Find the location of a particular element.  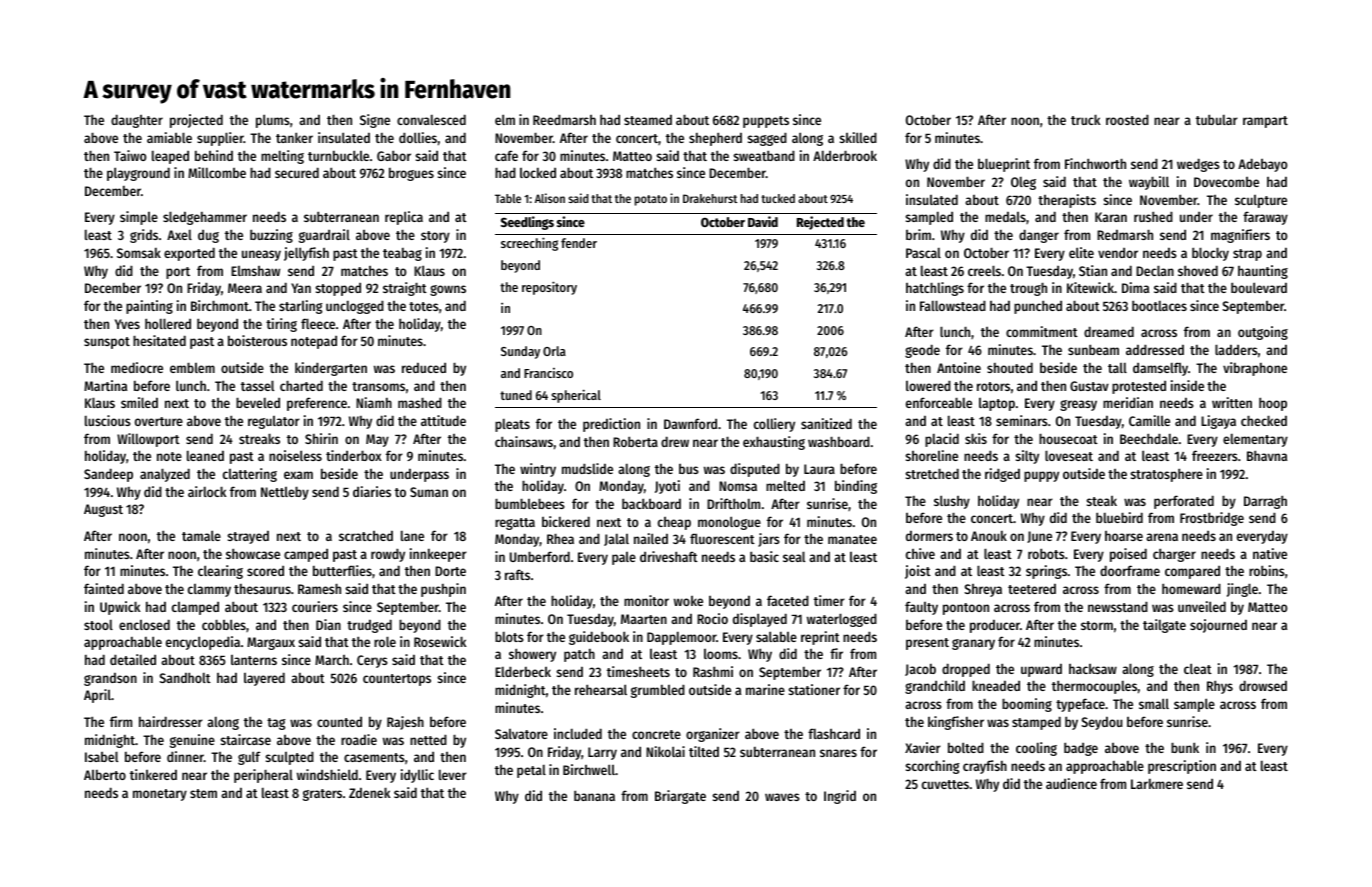

grumbled is located at coordinates (658, 691).
